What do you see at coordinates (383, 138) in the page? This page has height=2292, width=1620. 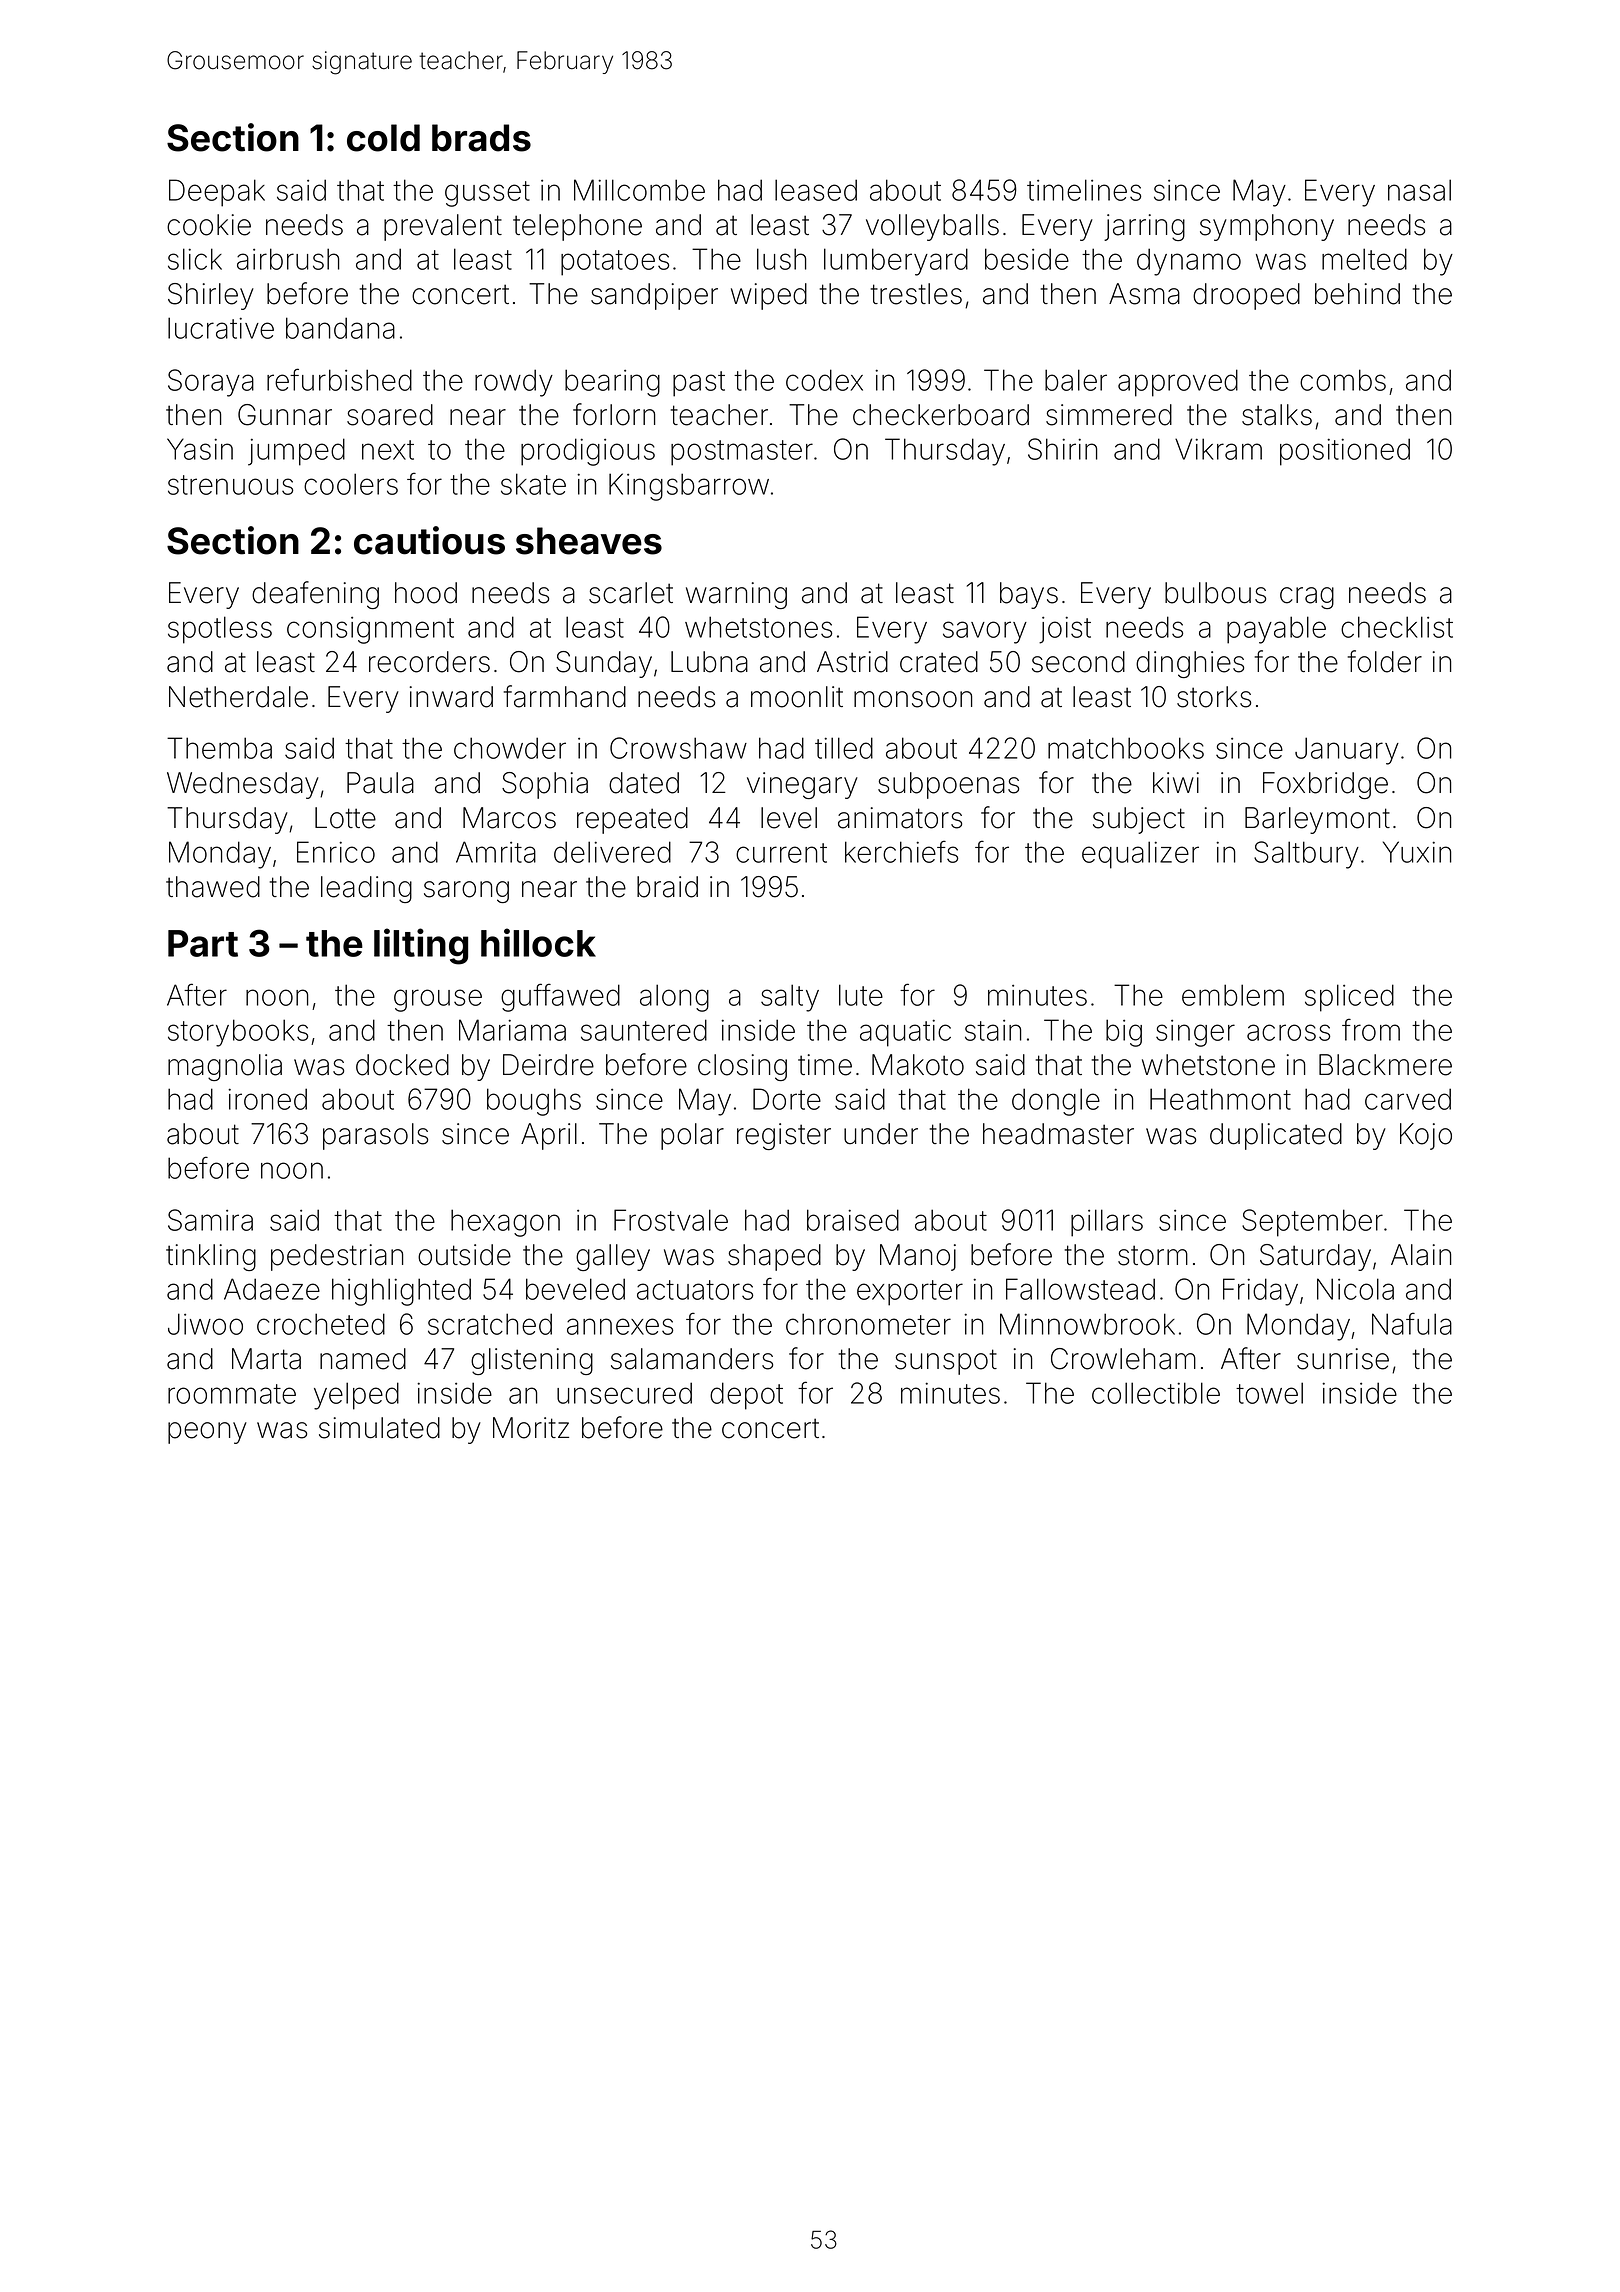 I see `cold` at bounding box center [383, 138].
